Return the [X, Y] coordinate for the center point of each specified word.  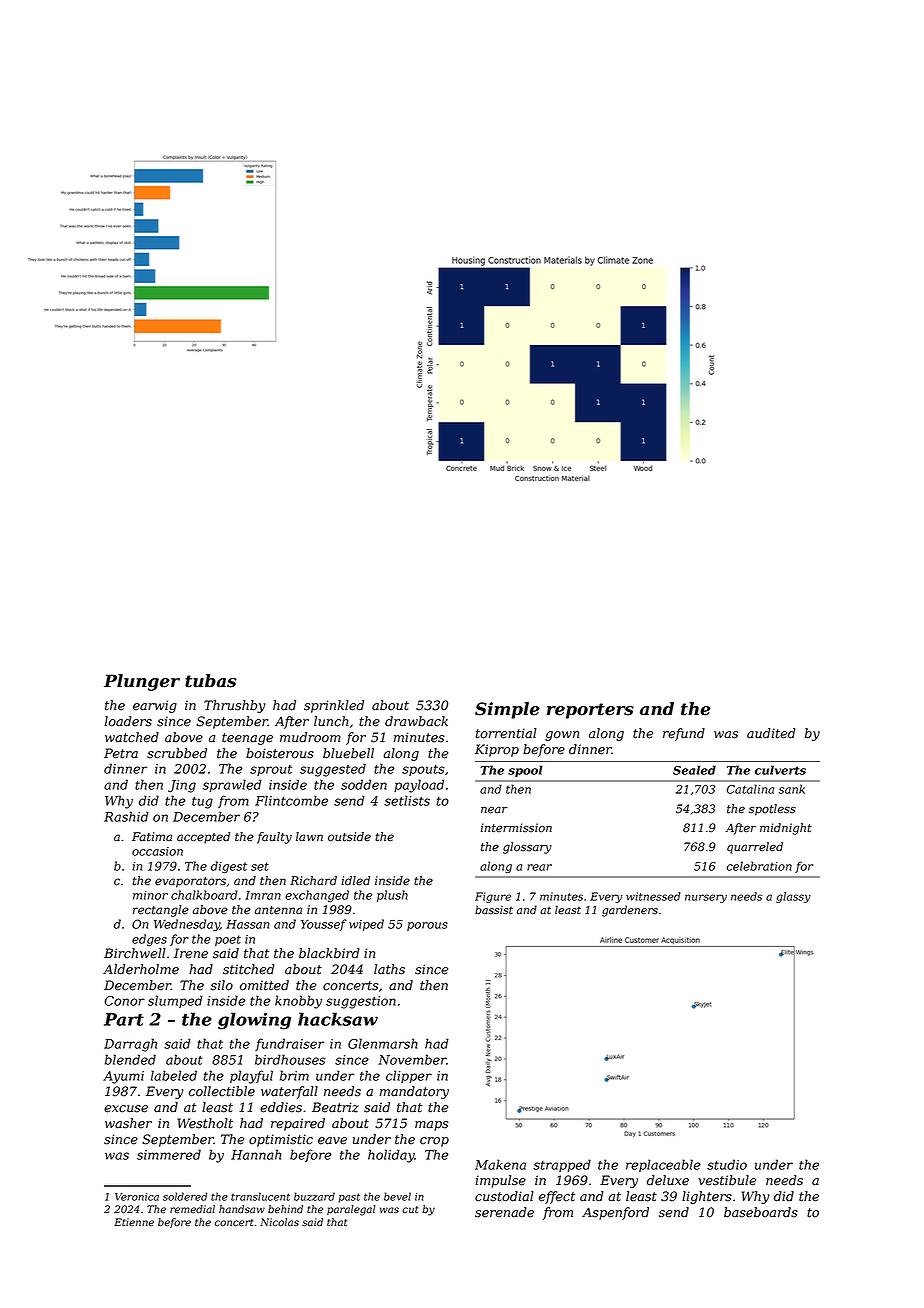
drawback [416, 721]
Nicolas [279, 1222]
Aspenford [615, 1213]
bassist [494, 910]
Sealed [694, 770]
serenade [504, 1212]
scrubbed [177, 753]
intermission [516, 828]
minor [150, 895]
